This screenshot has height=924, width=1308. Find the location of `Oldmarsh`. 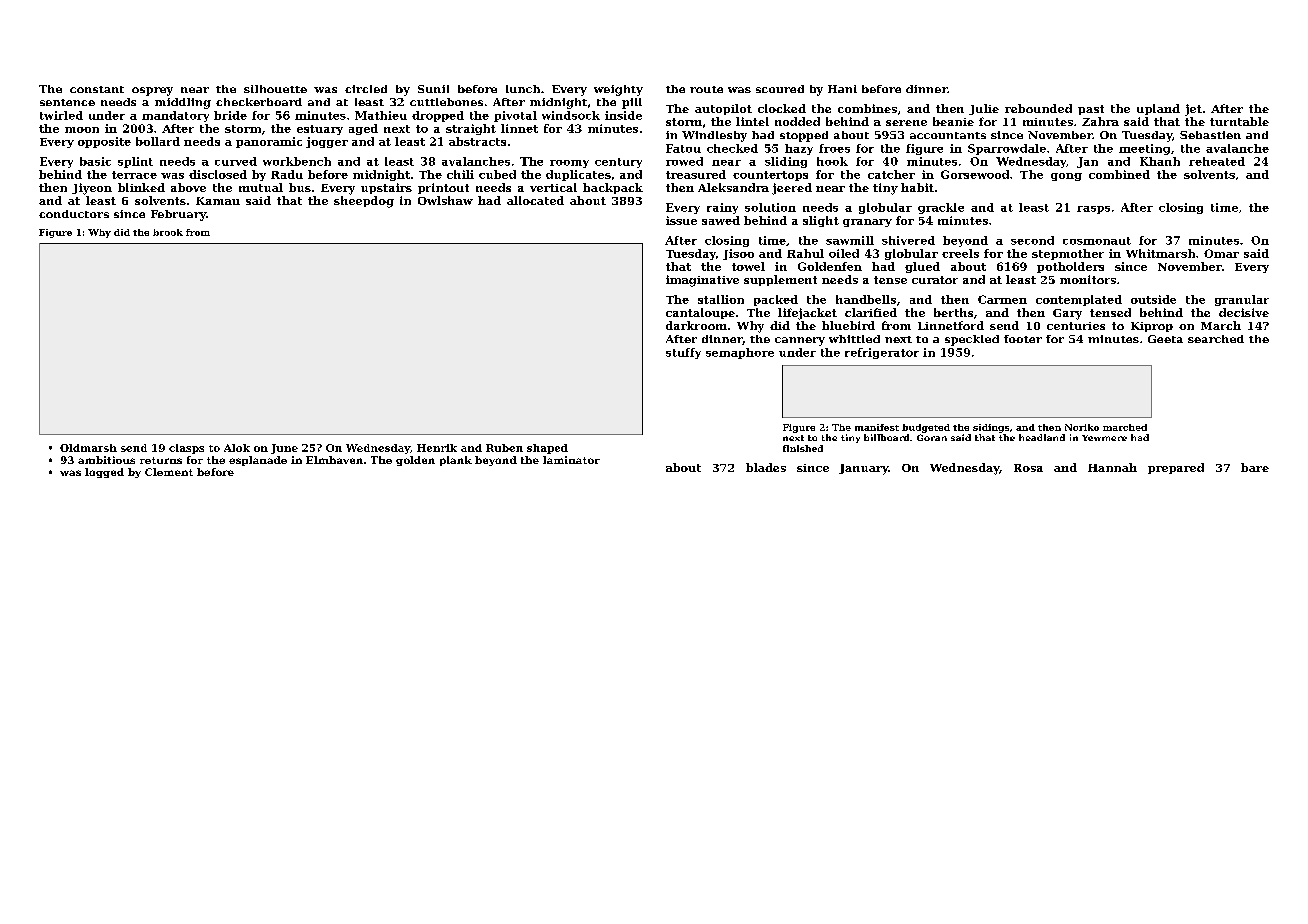

Oldmarsh is located at coordinates (88, 448).
